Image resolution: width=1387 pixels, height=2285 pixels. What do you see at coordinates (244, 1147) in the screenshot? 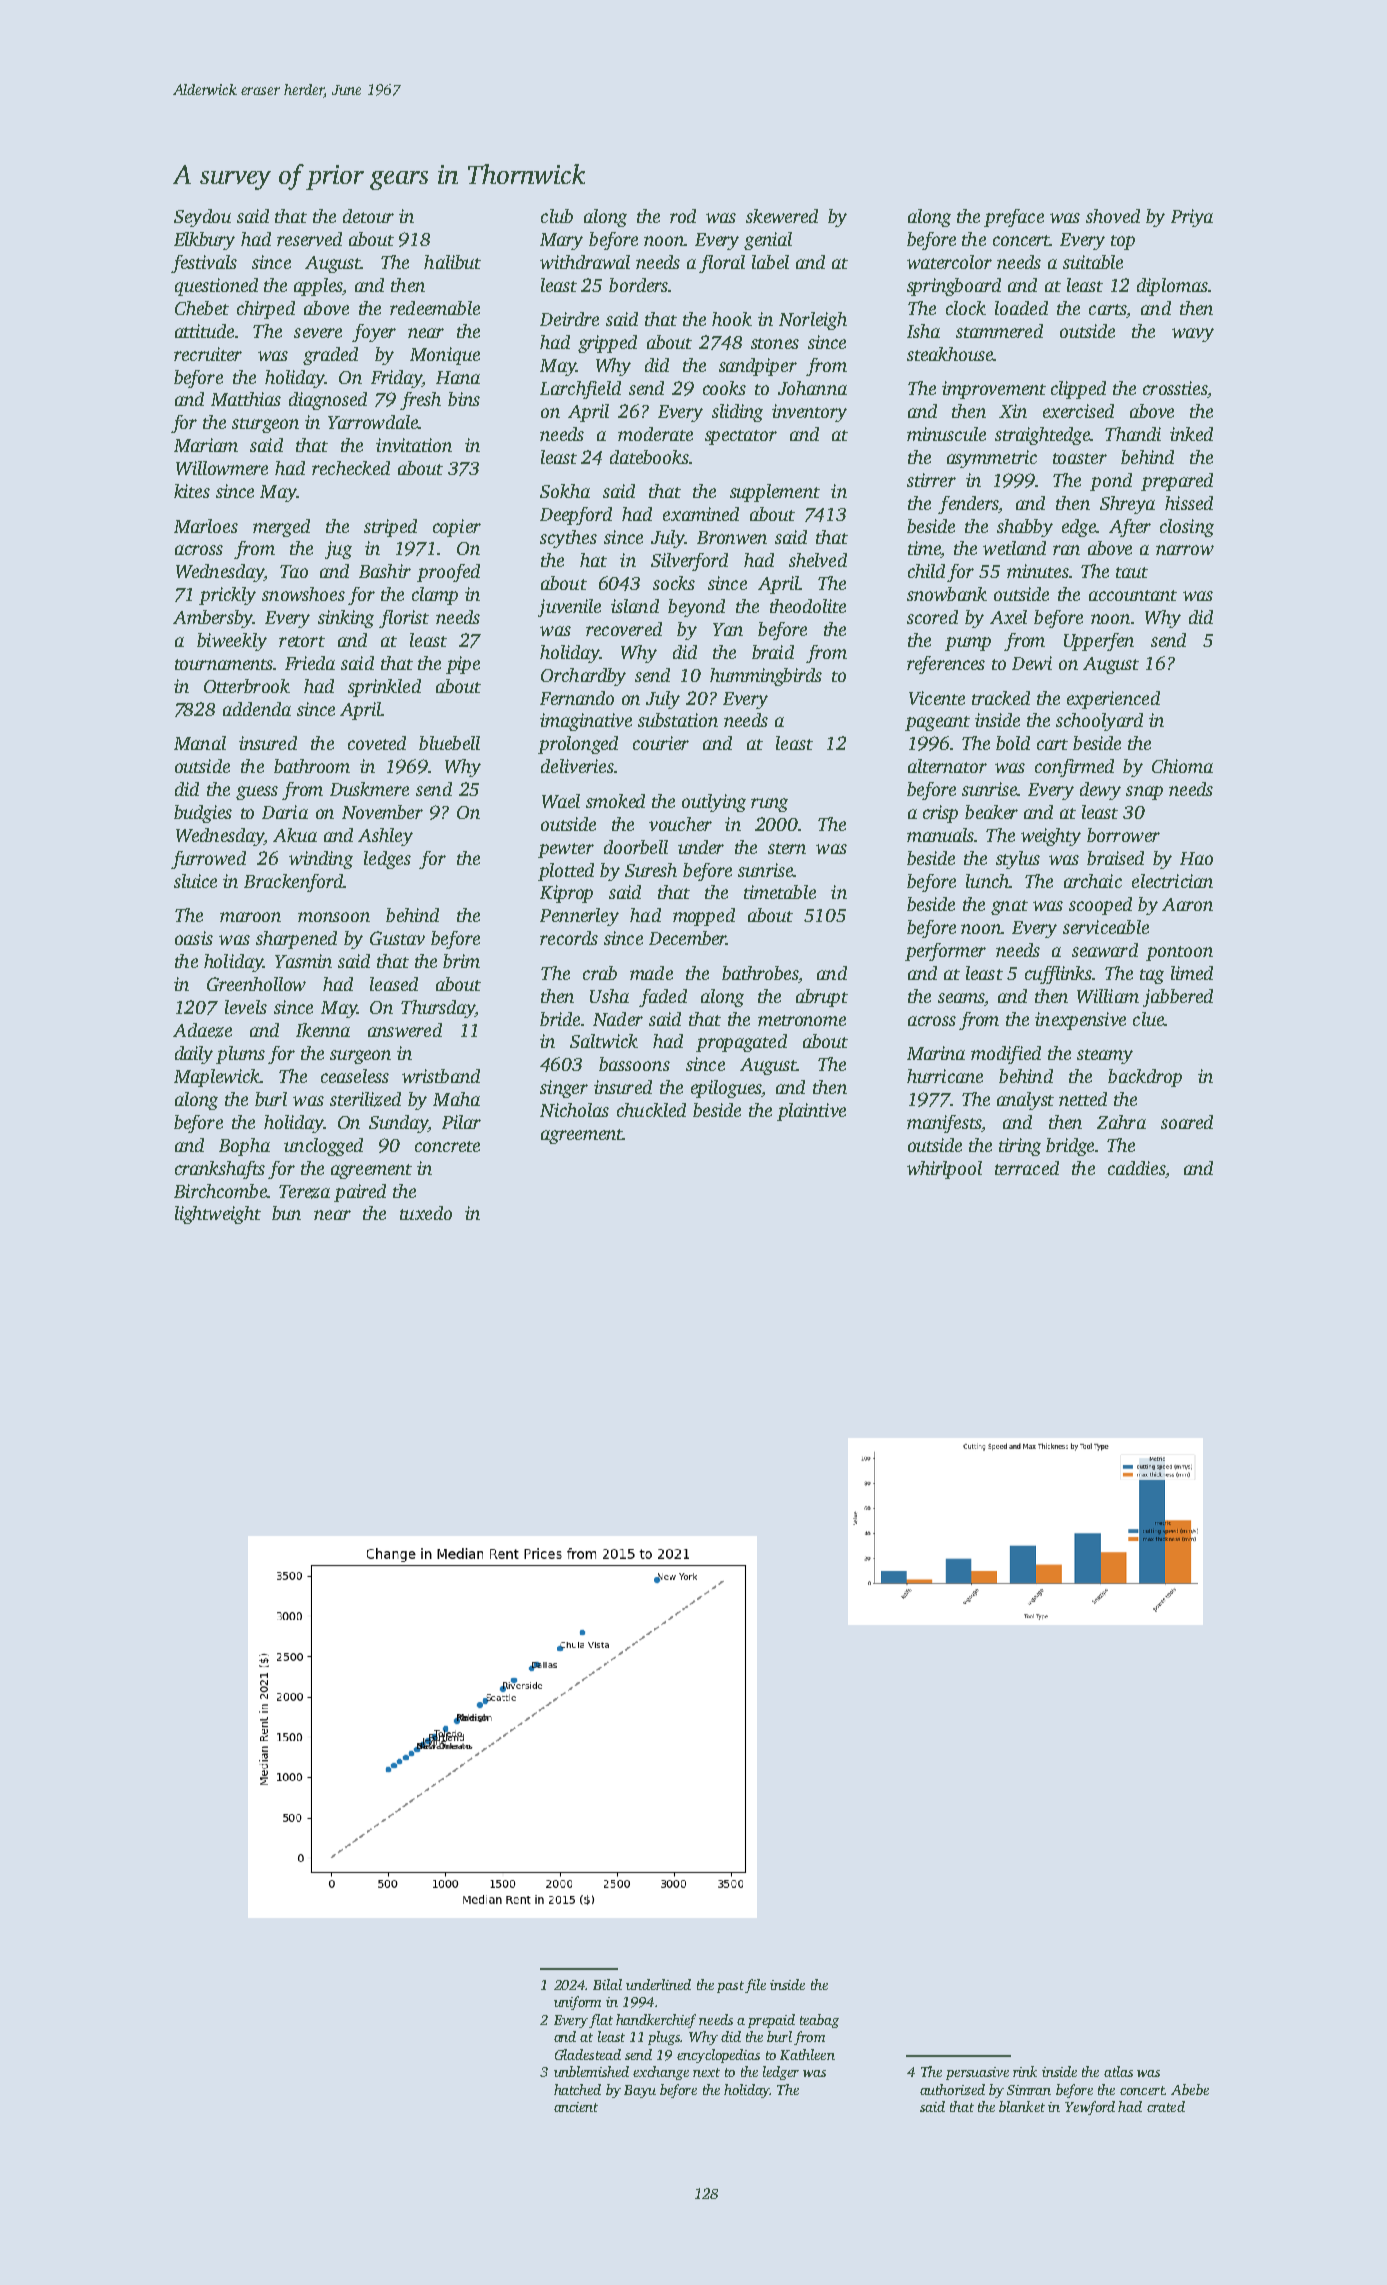
I see `Bopha` at bounding box center [244, 1147].
